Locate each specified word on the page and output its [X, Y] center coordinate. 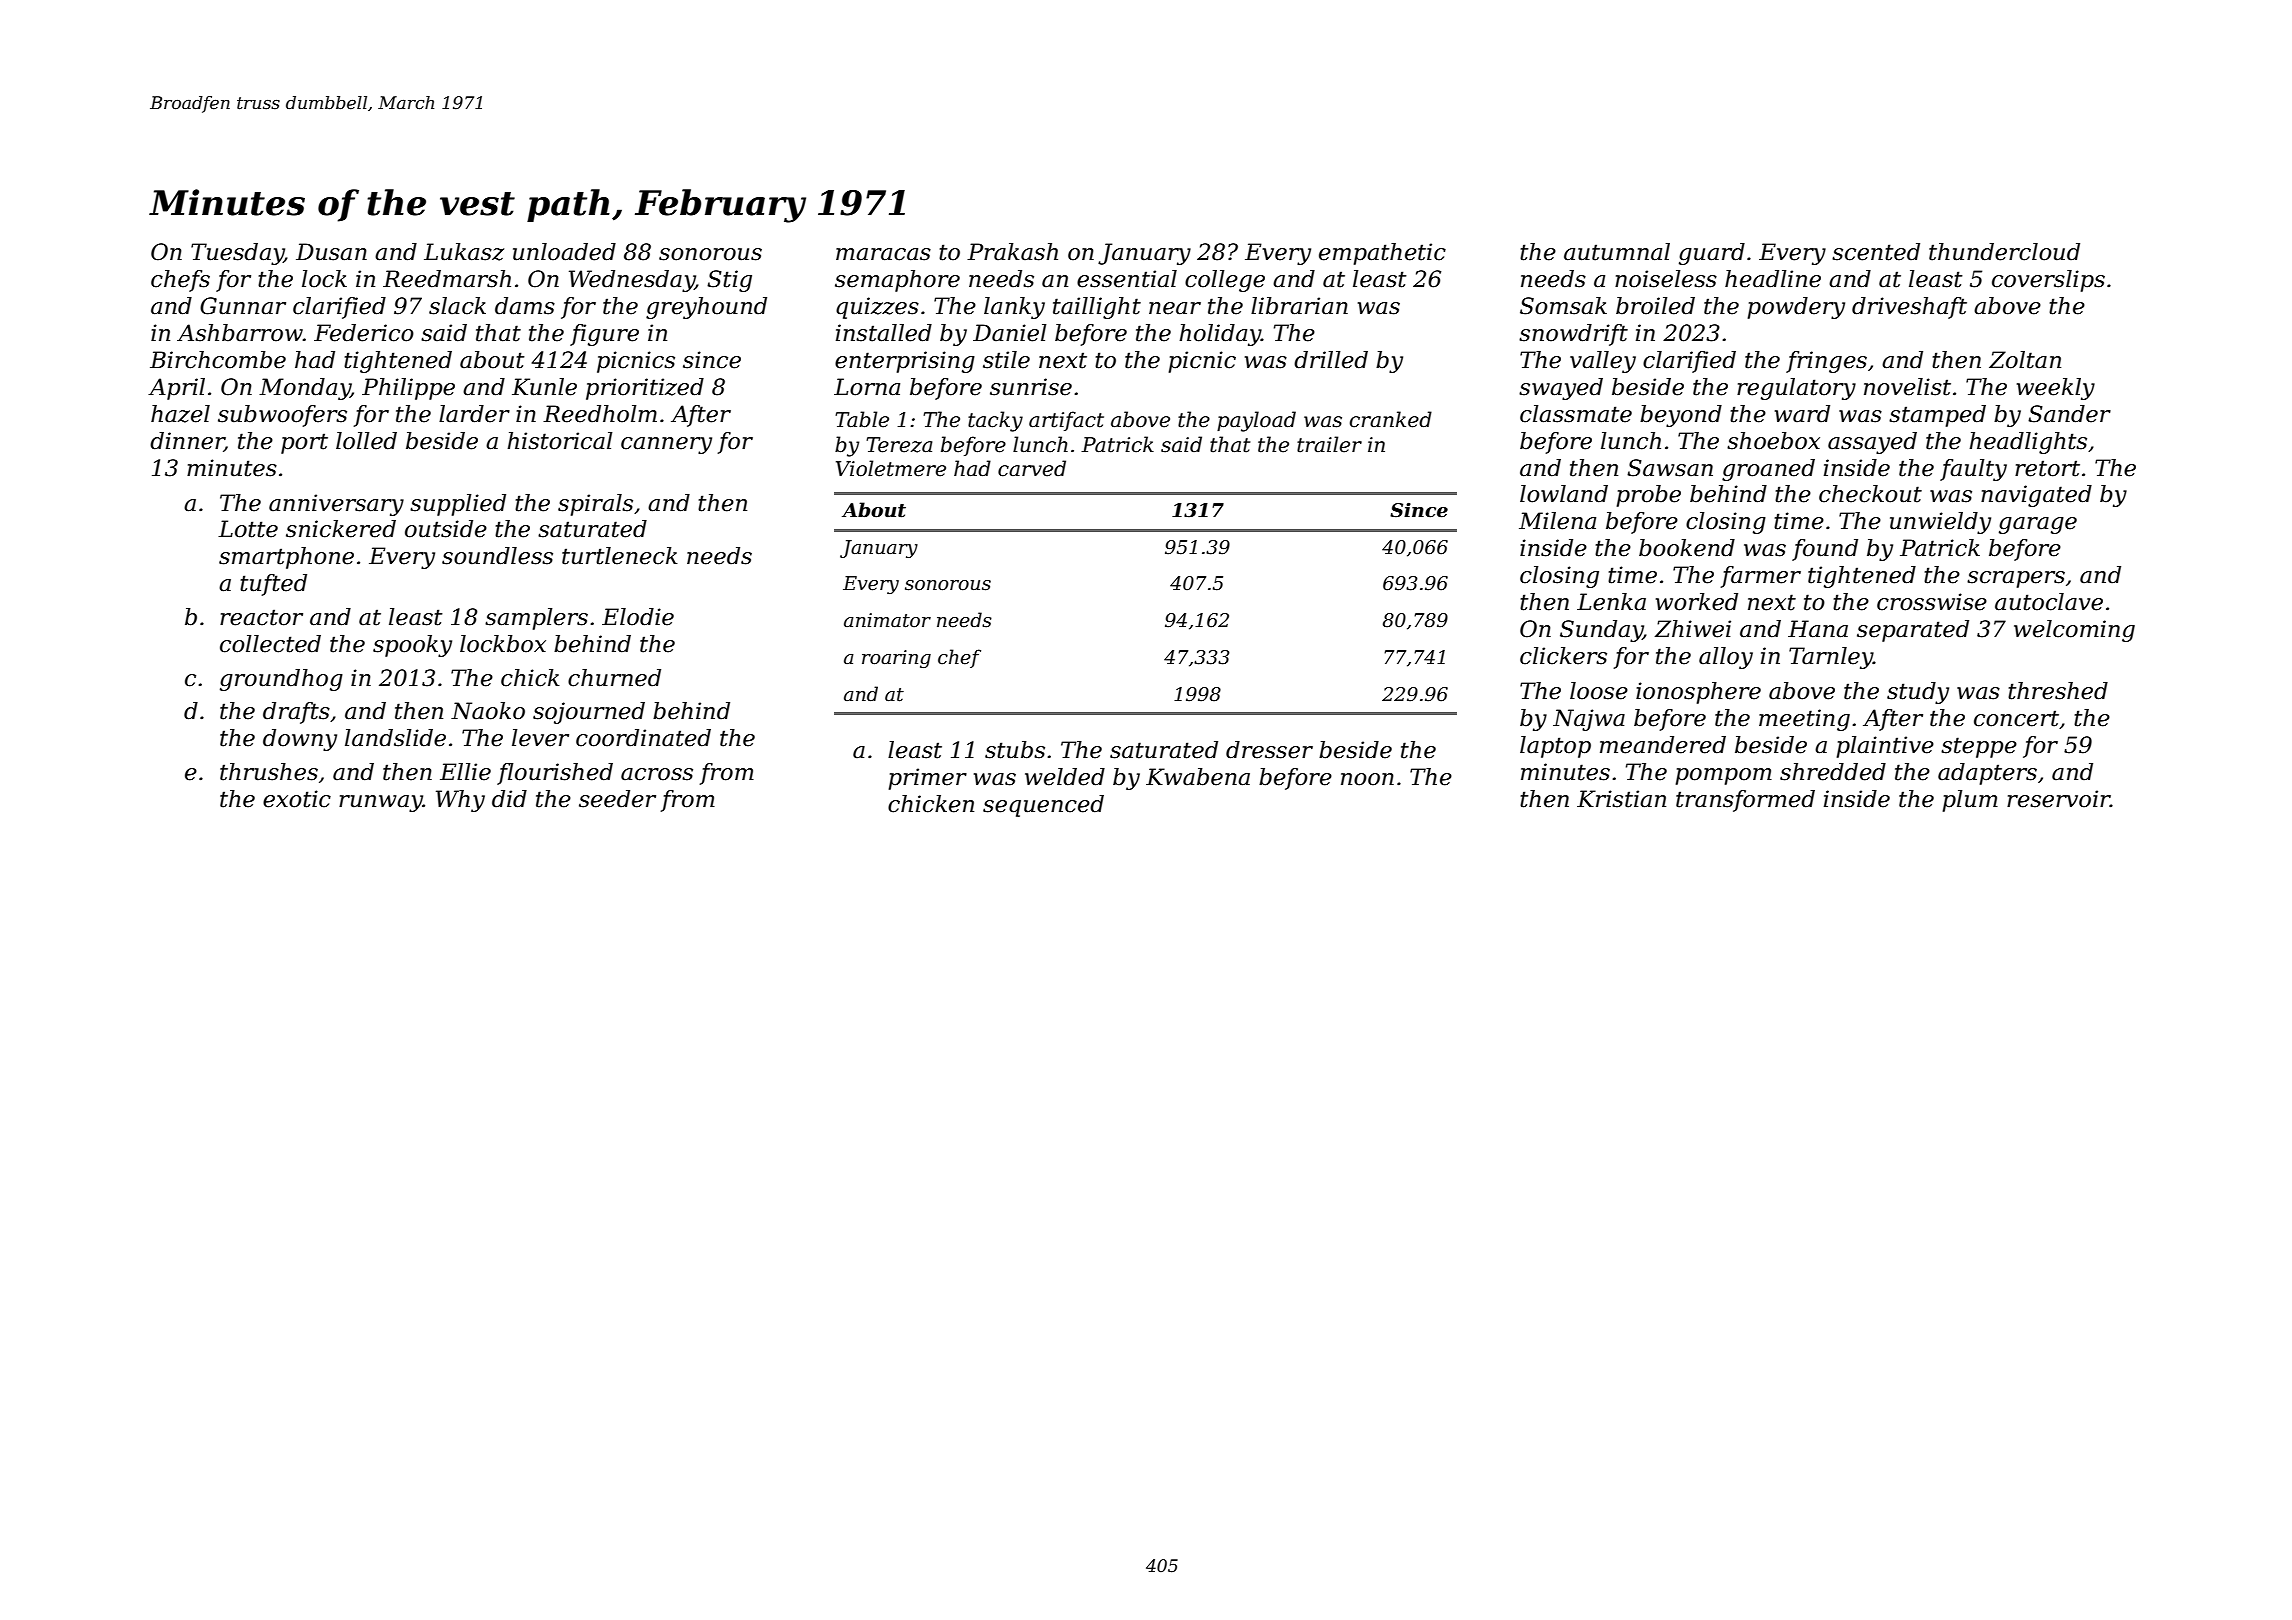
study [1918, 693]
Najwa [1589, 720]
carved [1032, 468]
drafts [296, 713]
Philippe [408, 389]
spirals [595, 505]
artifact [1066, 421]
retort [2047, 468]
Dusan [331, 252]
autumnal [1617, 252]
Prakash [1012, 252]
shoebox [1773, 441]
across [657, 774]
